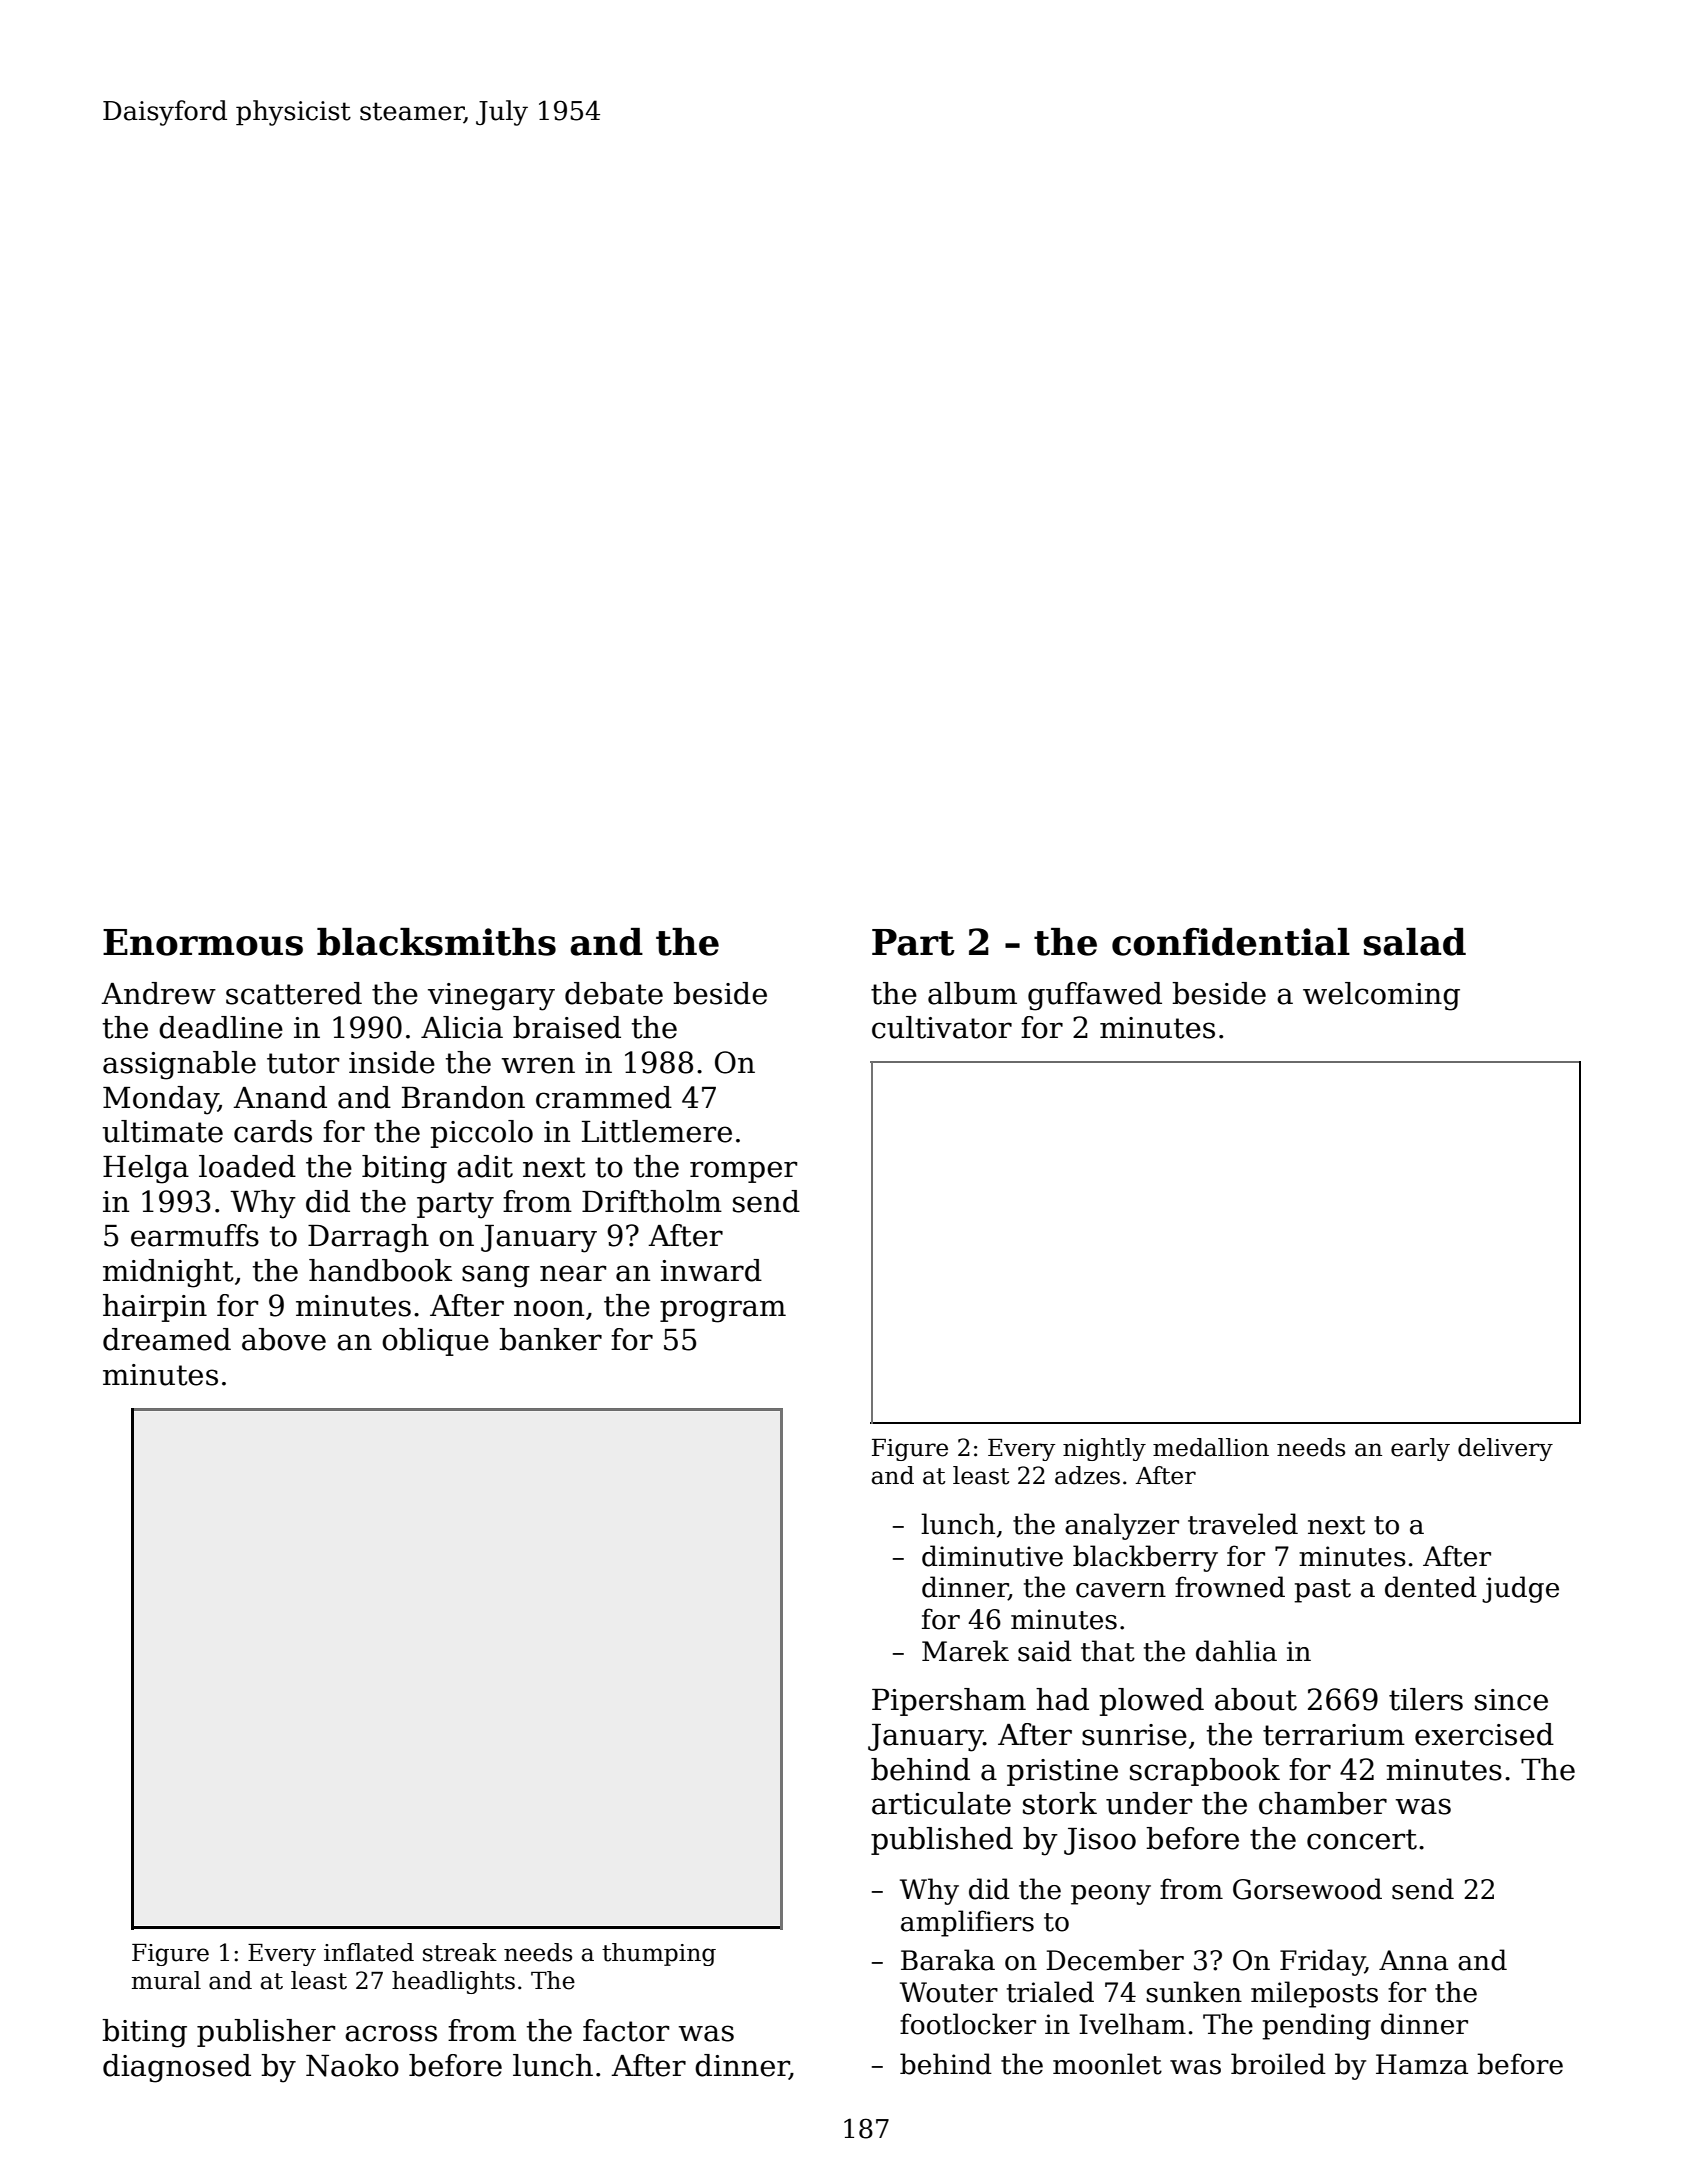 This screenshot has width=1683, height=2178. What do you see at coordinates (743, 1172) in the screenshot?
I see `romper` at bounding box center [743, 1172].
